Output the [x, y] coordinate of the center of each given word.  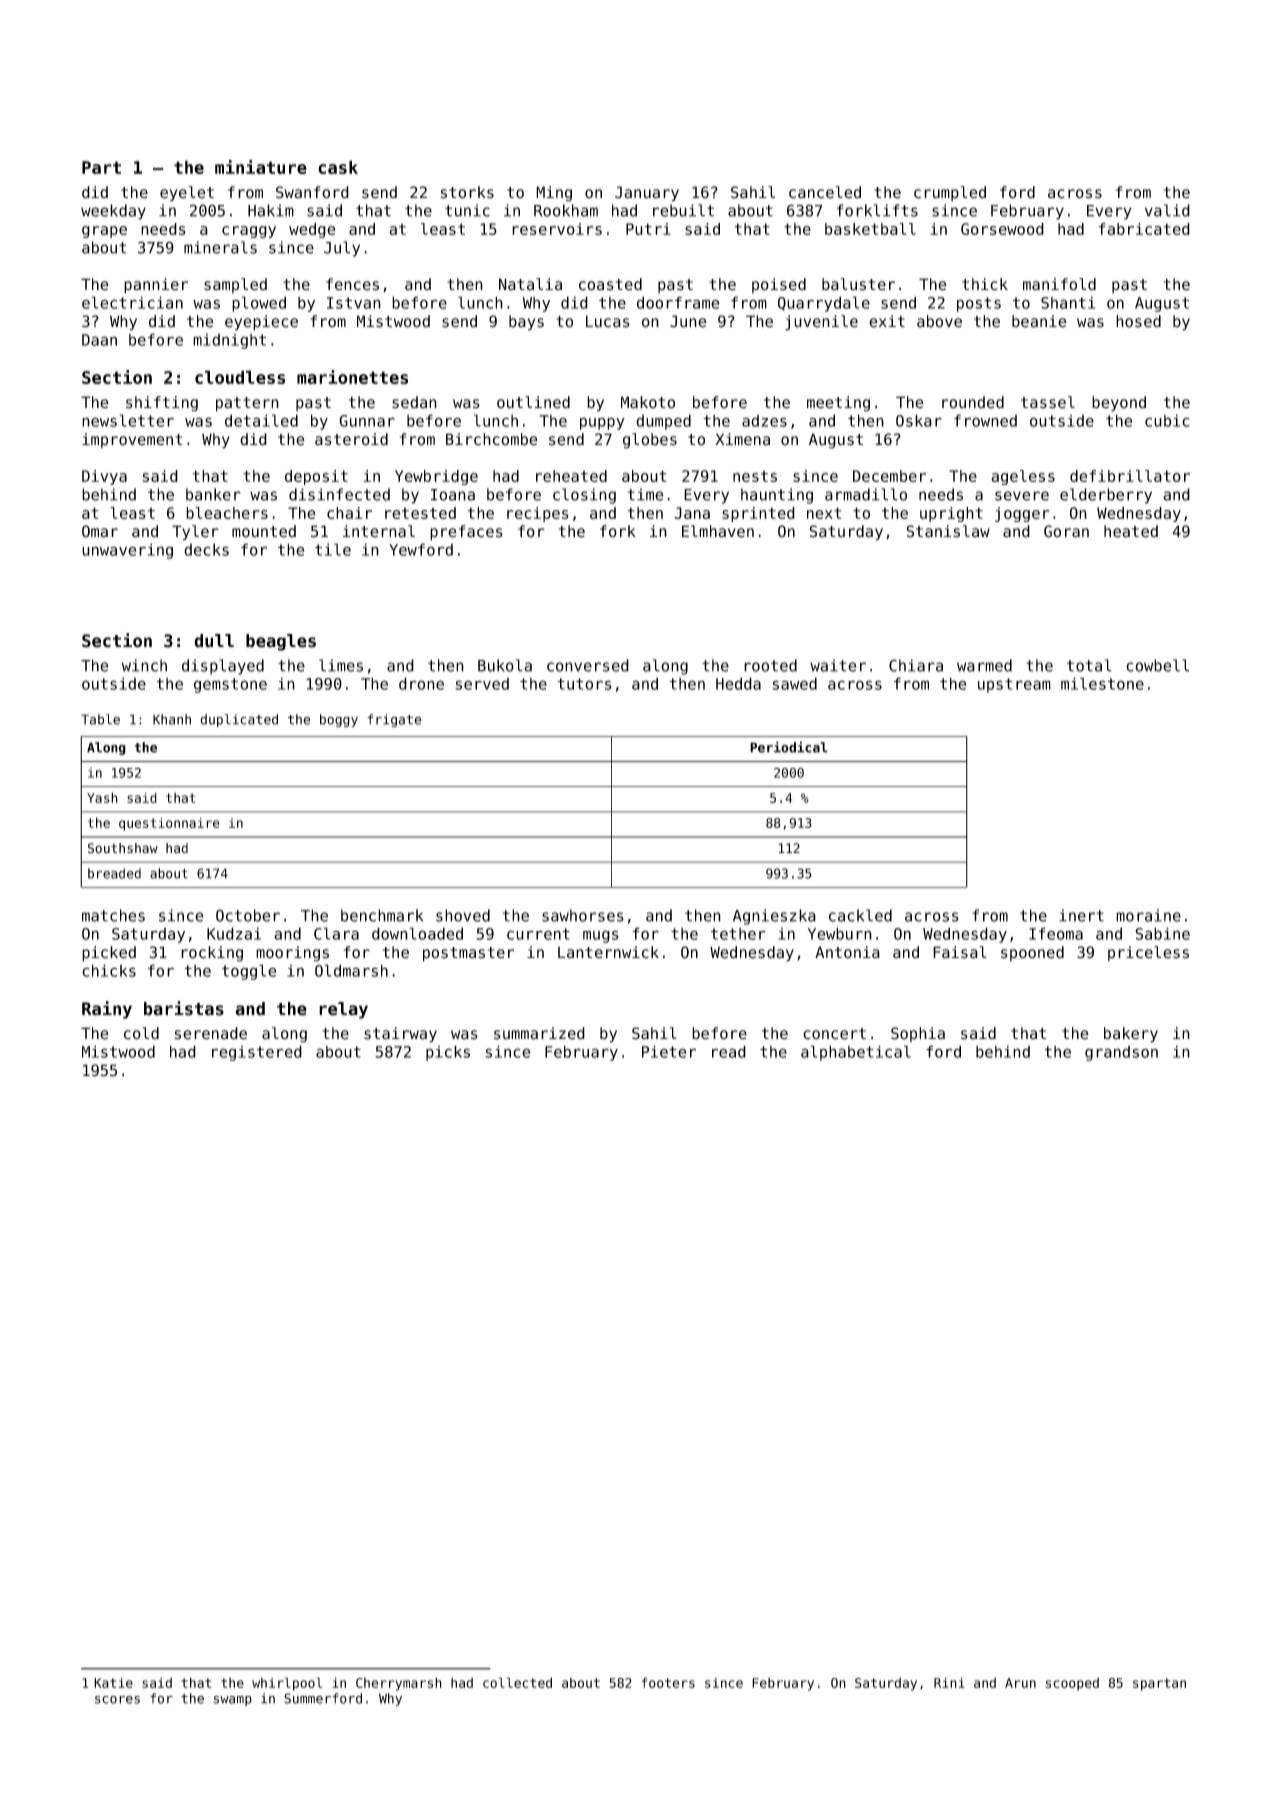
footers [668, 1682]
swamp [232, 1701]
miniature [261, 167]
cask [338, 167]
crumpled [950, 193]
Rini [949, 1682]
